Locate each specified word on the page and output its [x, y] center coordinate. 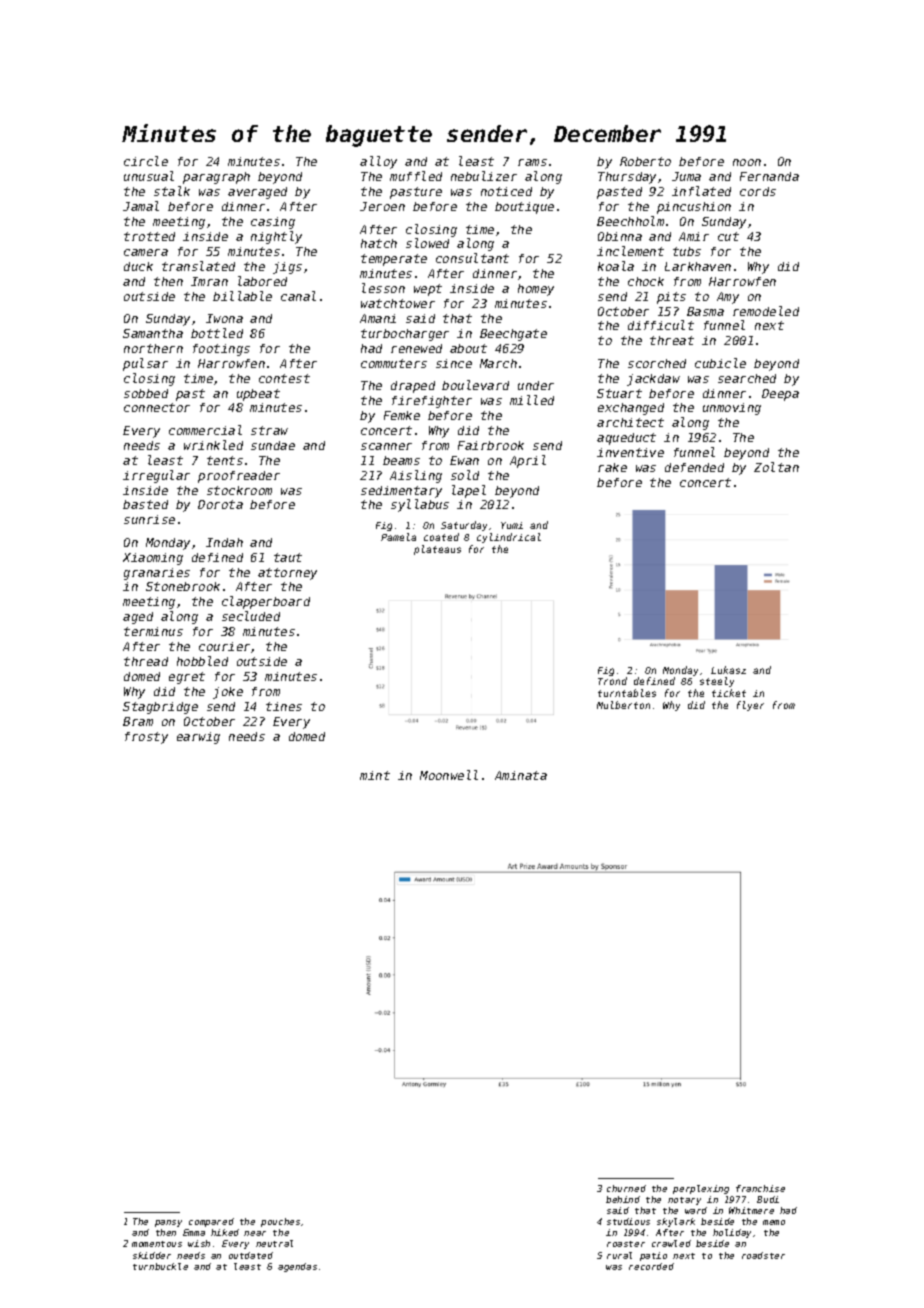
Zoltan [776, 467]
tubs [687, 251]
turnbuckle [160, 1266]
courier [225, 647]
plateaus [437, 550]
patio [653, 1256]
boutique [524, 208]
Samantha [153, 333]
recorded [651, 1266]
